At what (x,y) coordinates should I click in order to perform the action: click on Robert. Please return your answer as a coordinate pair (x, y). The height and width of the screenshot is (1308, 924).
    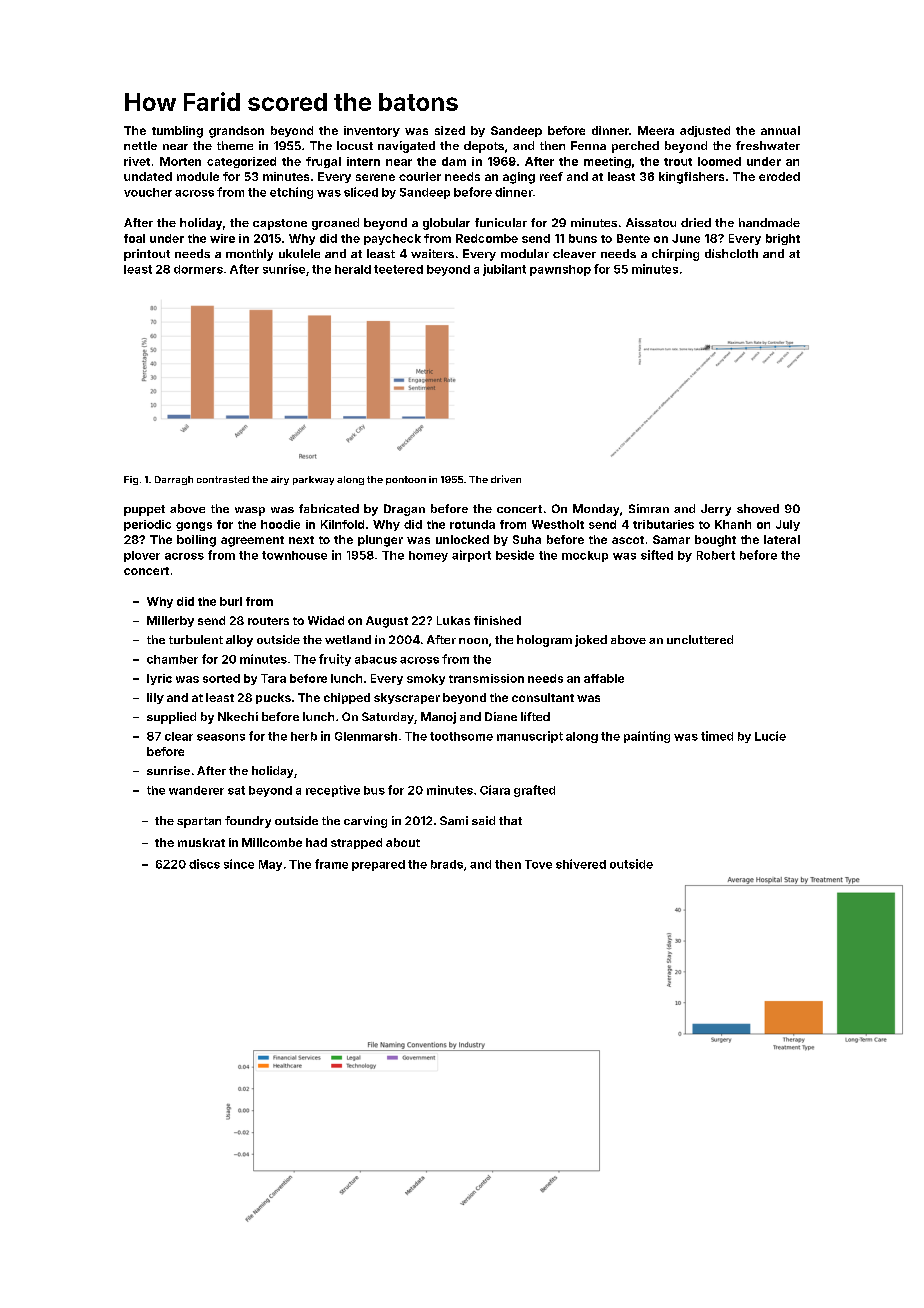
    Looking at the image, I should click on (716, 555).
